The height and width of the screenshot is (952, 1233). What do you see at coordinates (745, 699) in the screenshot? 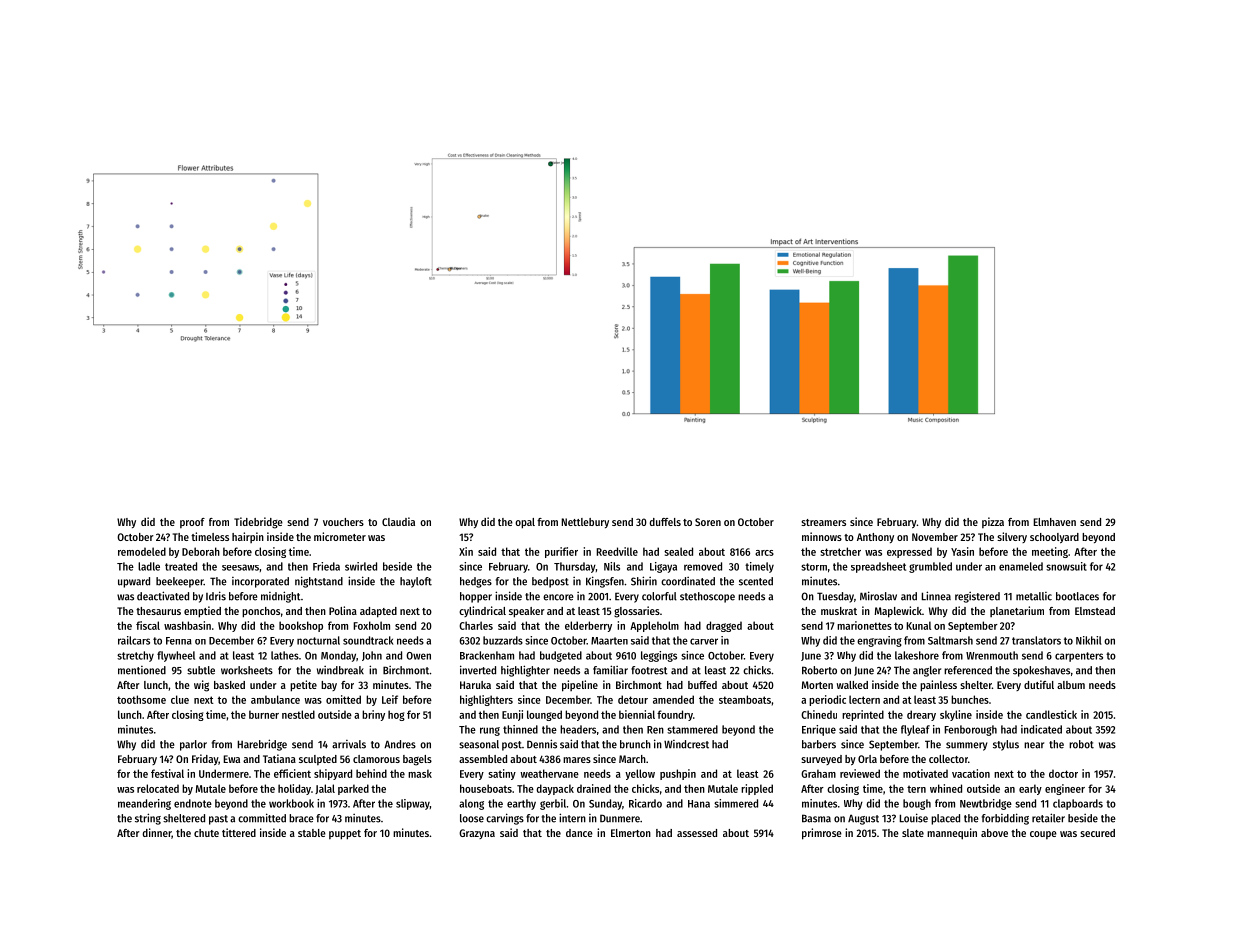
I see `steamboats` at bounding box center [745, 699].
